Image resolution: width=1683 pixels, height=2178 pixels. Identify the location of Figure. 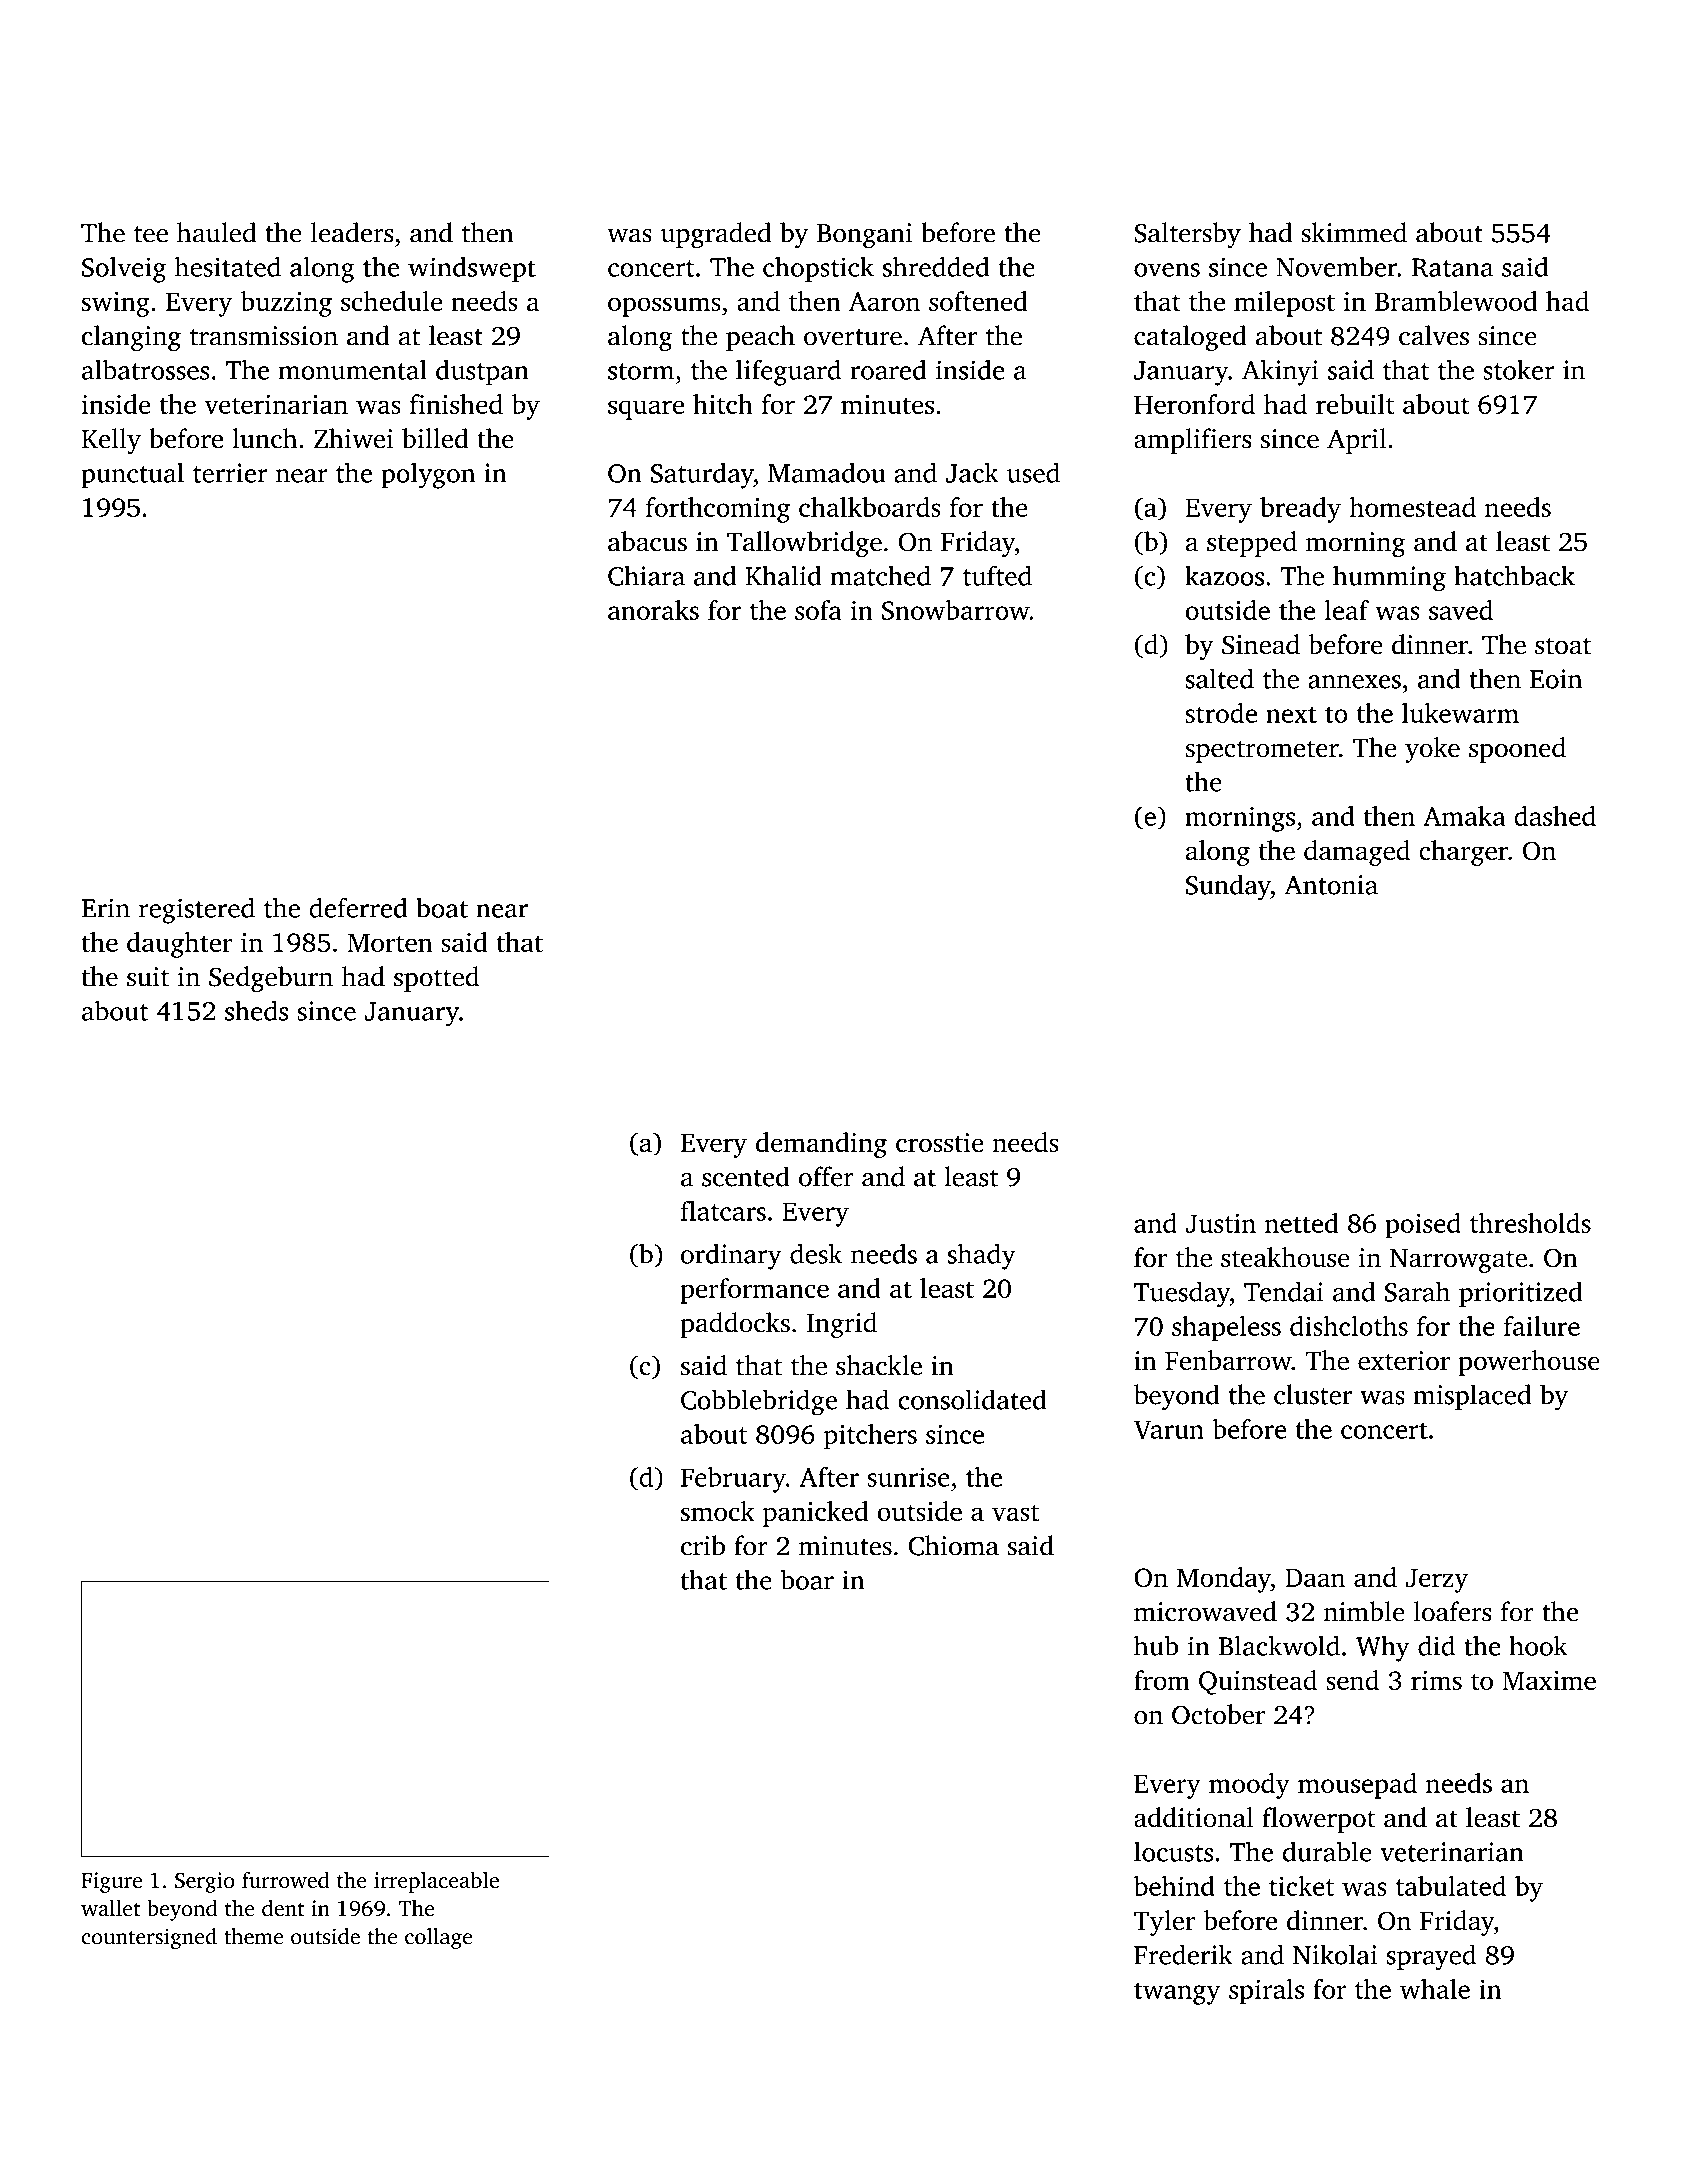
(111, 1882).
